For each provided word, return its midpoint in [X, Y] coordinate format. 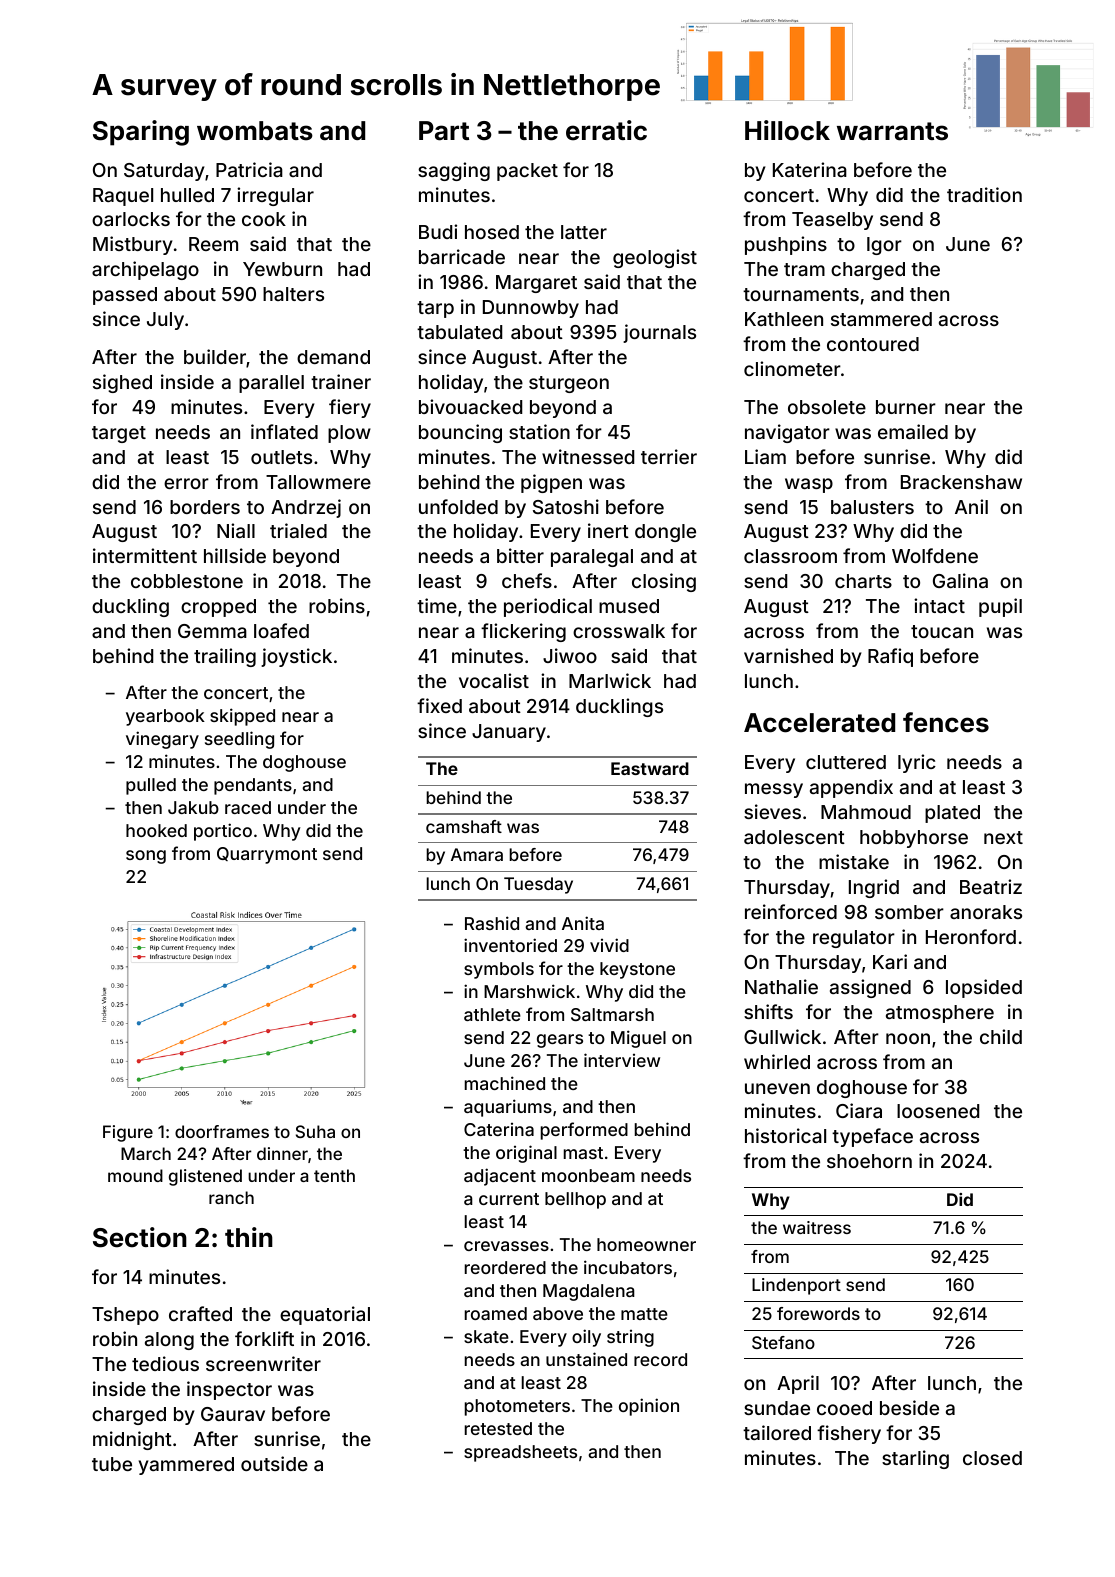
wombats [255, 131]
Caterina [499, 1129]
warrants [892, 131]
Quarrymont [267, 855]
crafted [200, 1313]
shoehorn [869, 1161]
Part [444, 131]
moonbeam [588, 1175]
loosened [938, 1111]
